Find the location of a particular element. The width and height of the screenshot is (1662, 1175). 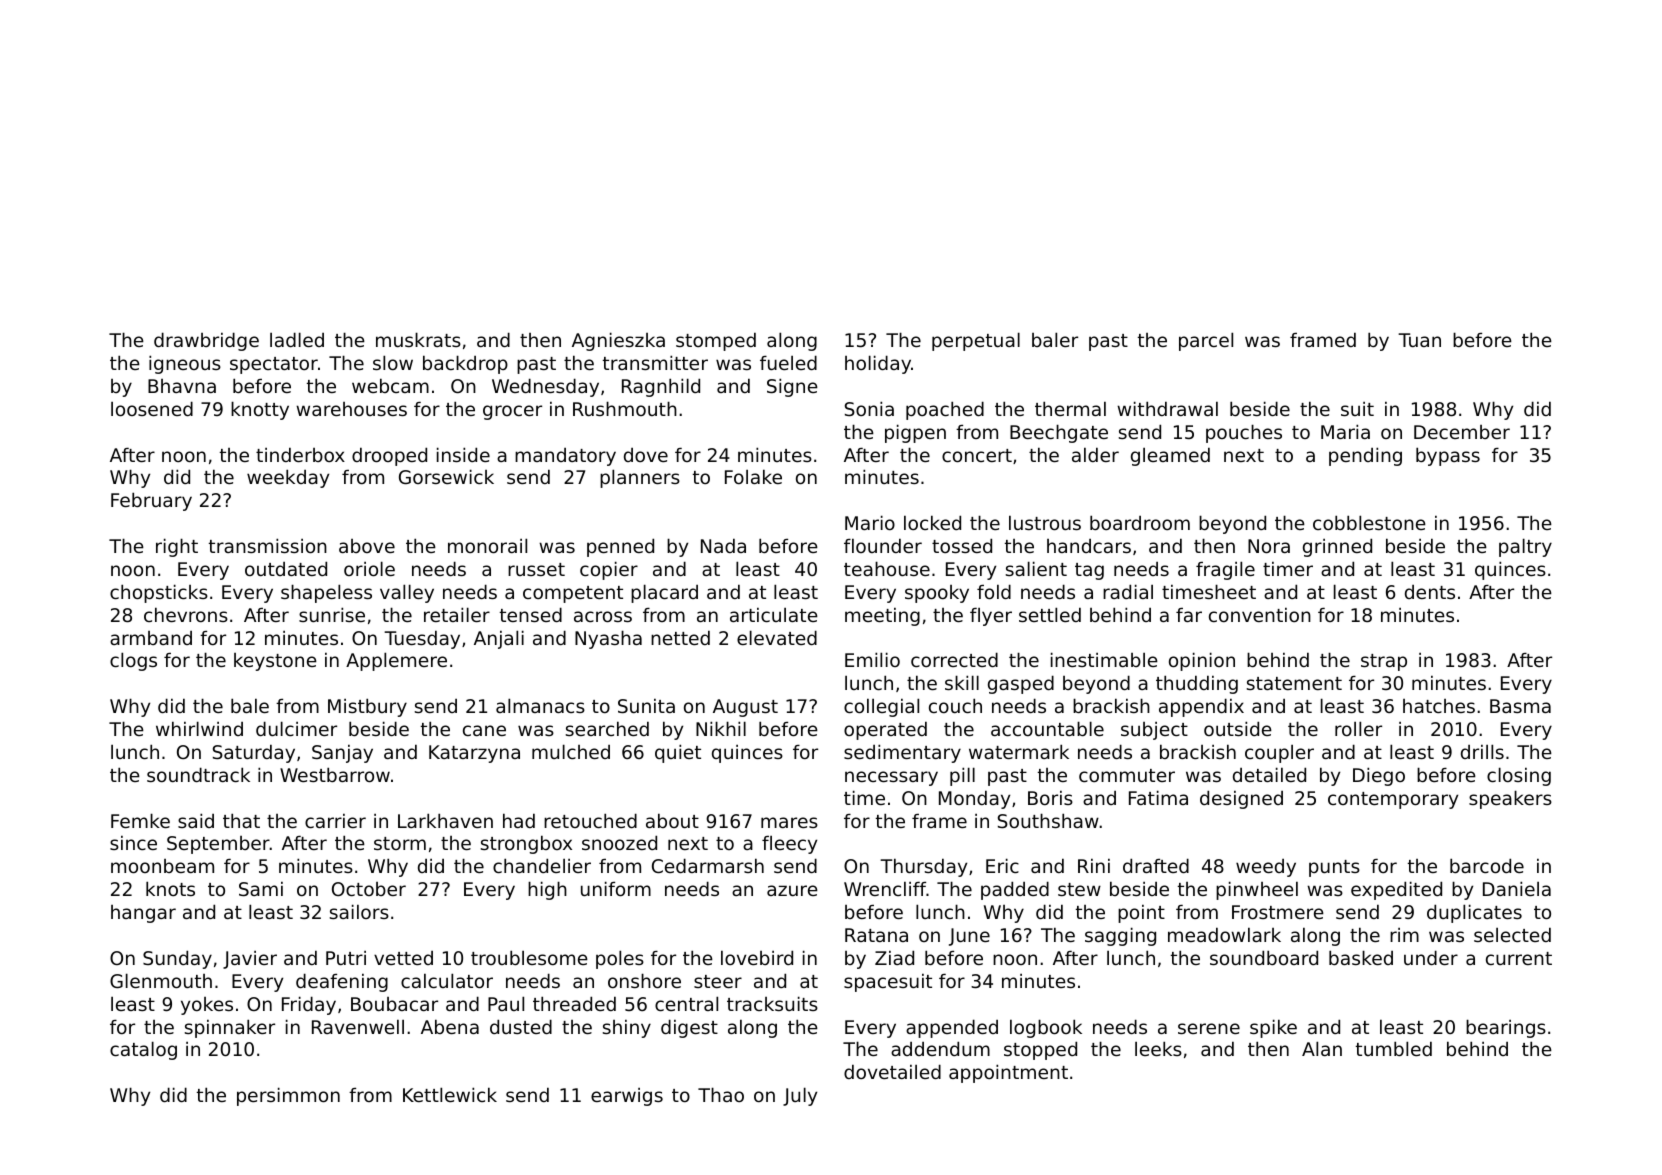

perpetual is located at coordinates (976, 341).
